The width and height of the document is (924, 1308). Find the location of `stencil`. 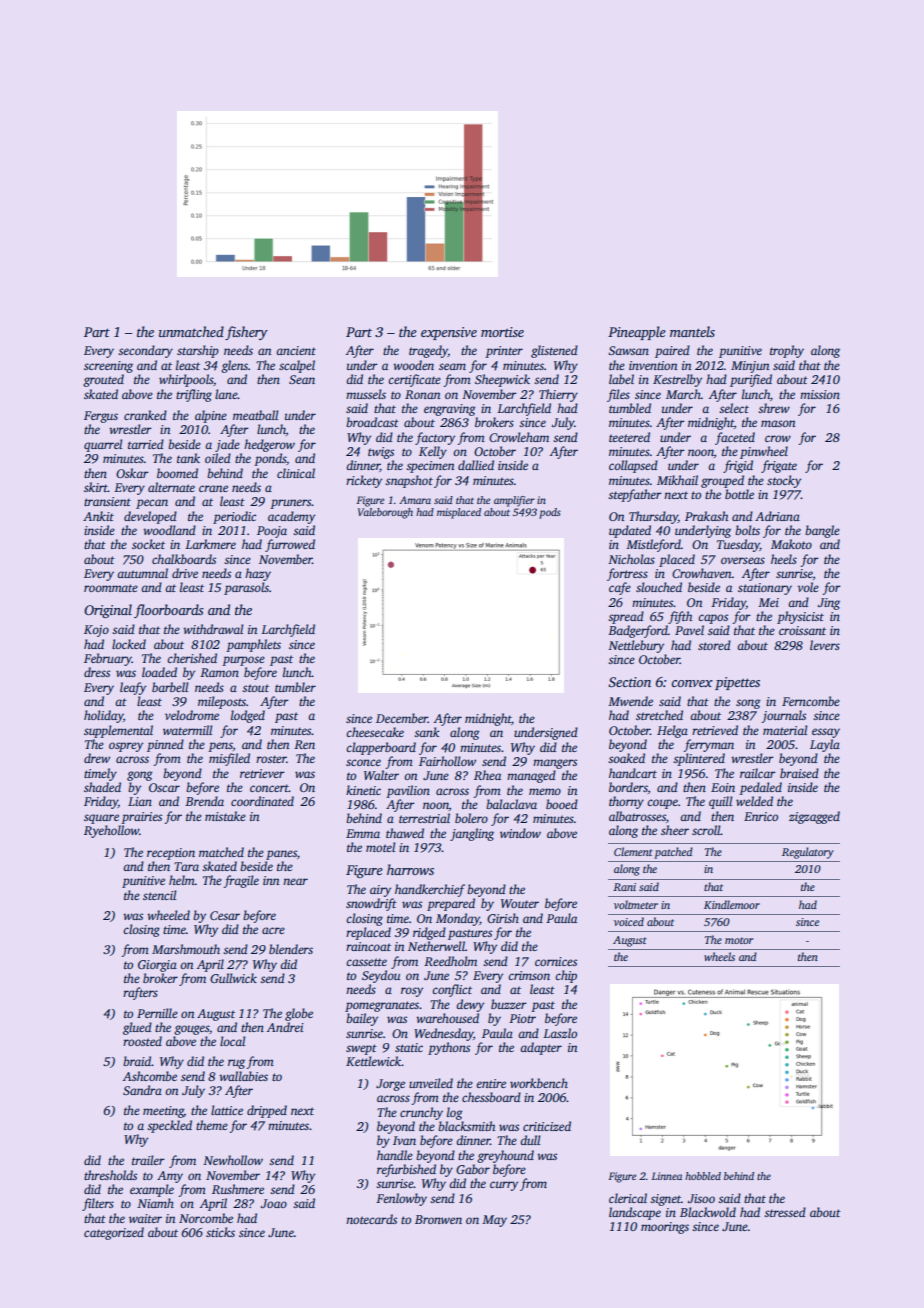

stencil is located at coordinates (159, 895).
